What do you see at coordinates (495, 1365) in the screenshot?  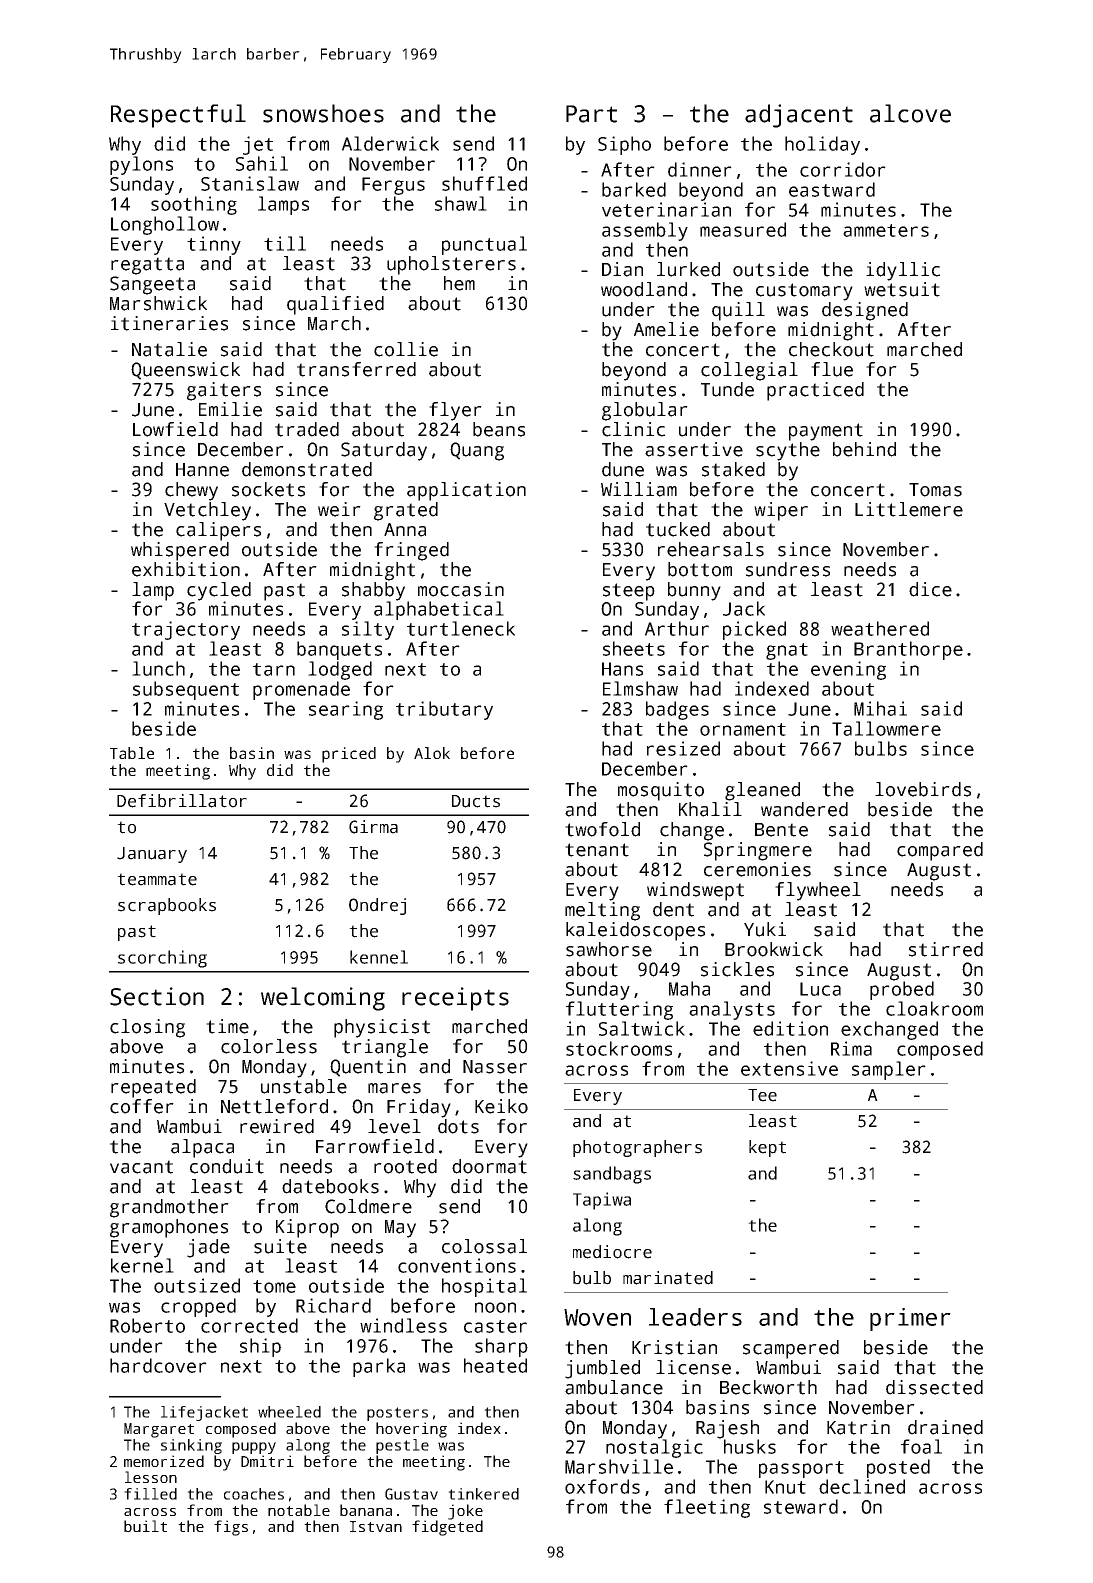 I see `heated` at bounding box center [495, 1365].
